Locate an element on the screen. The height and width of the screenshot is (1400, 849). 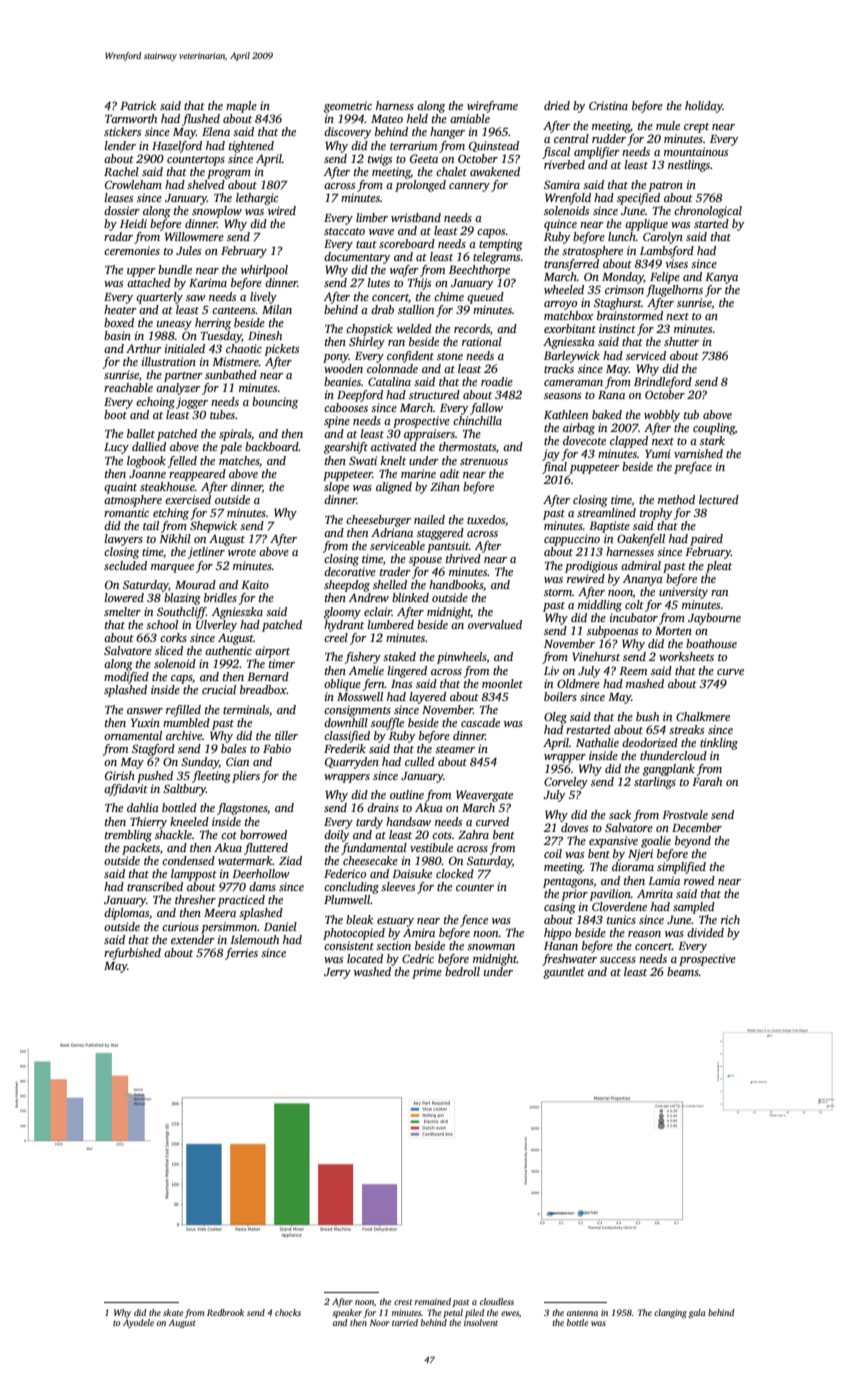
Redbrook is located at coordinates (225, 1312).
